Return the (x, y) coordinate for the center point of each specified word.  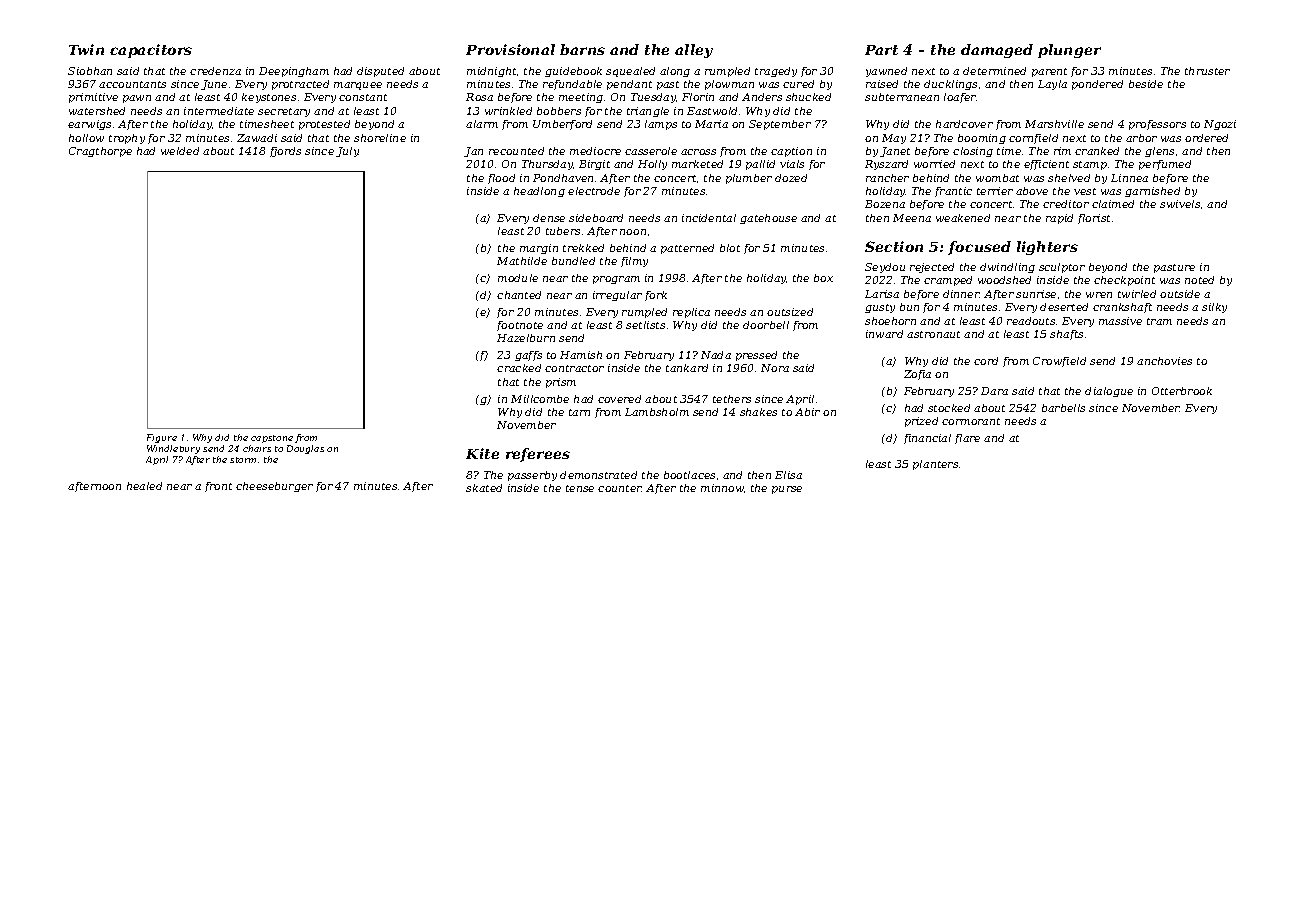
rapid (1059, 219)
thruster (1207, 71)
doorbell (766, 325)
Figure (162, 438)
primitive (93, 98)
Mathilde (522, 261)
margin (539, 249)
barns (582, 49)
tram (1159, 321)
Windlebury (173, 449)
